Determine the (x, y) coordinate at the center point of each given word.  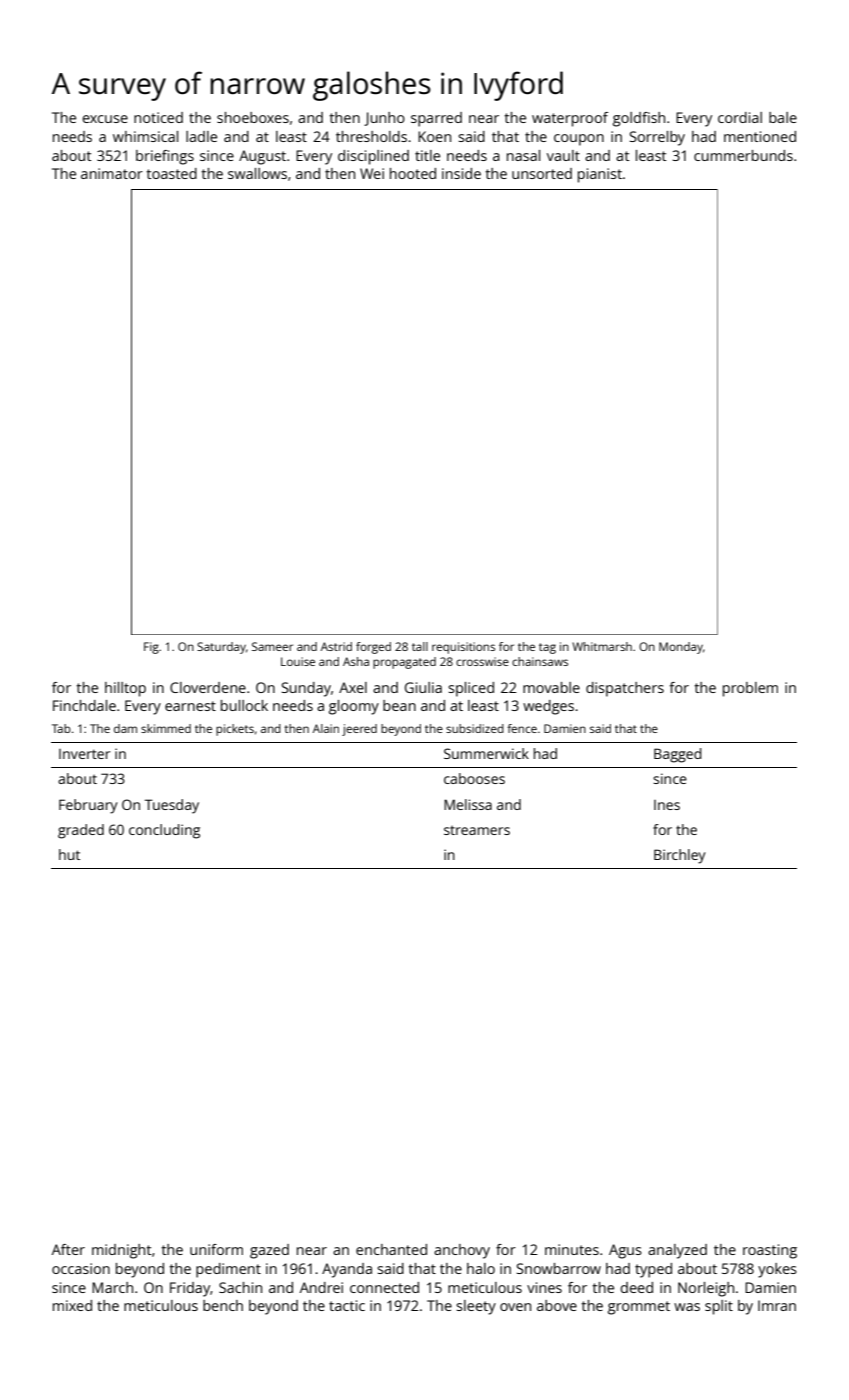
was (687, 1307)
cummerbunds (743, 155)
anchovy (462, 1251)
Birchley (680, 856)
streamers (477, 830)
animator (112, 173)
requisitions (463, 648)
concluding (164, 831)
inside (461, 173)
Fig (151, 648)
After (68, 1249)
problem (750, 689)
